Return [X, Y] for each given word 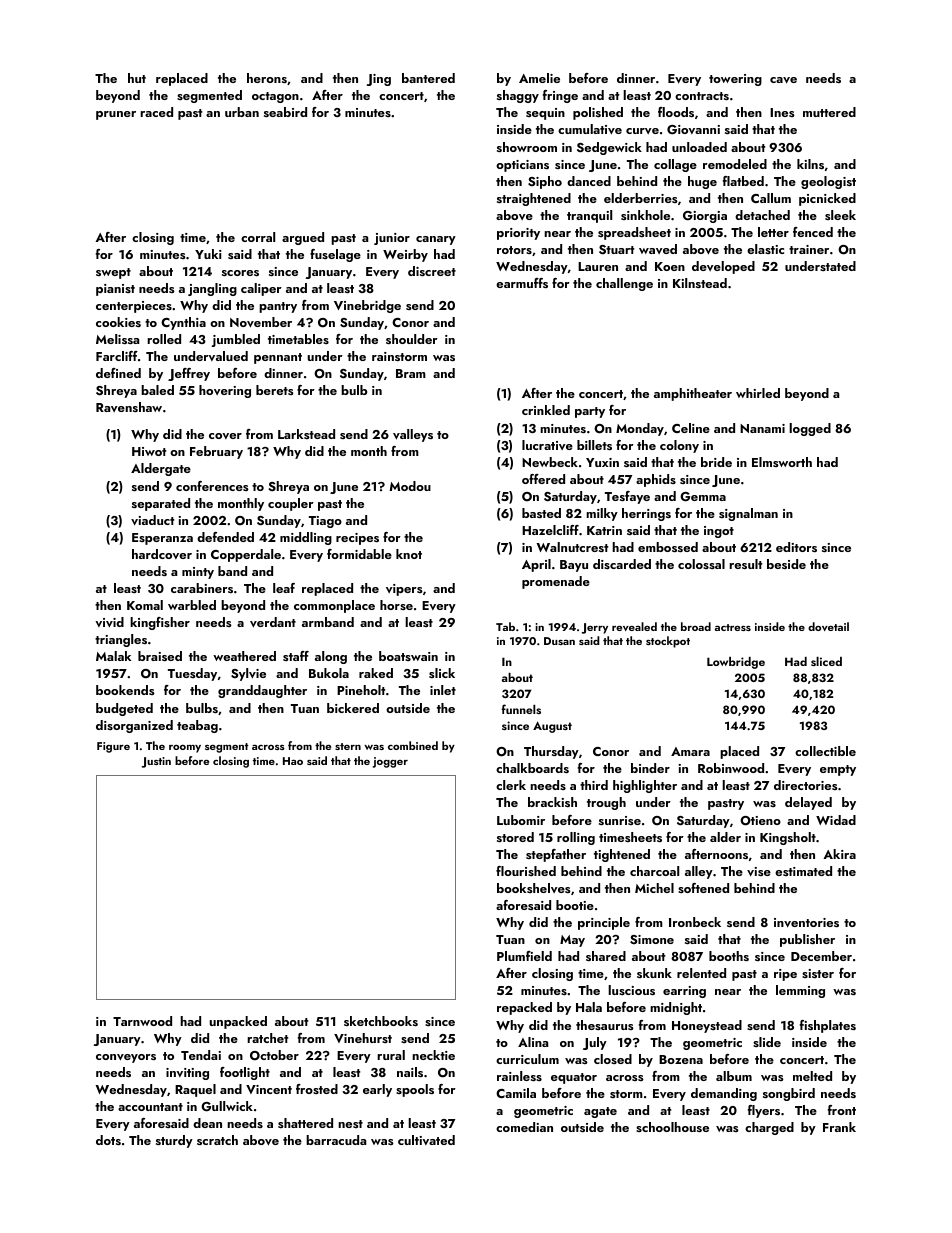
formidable [359, 554]
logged [810, 429]
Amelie [539, 78]
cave [783, 80]
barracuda [336, 1140]
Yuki [208, 254]
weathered [244, 656]
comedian [524, 1127]
